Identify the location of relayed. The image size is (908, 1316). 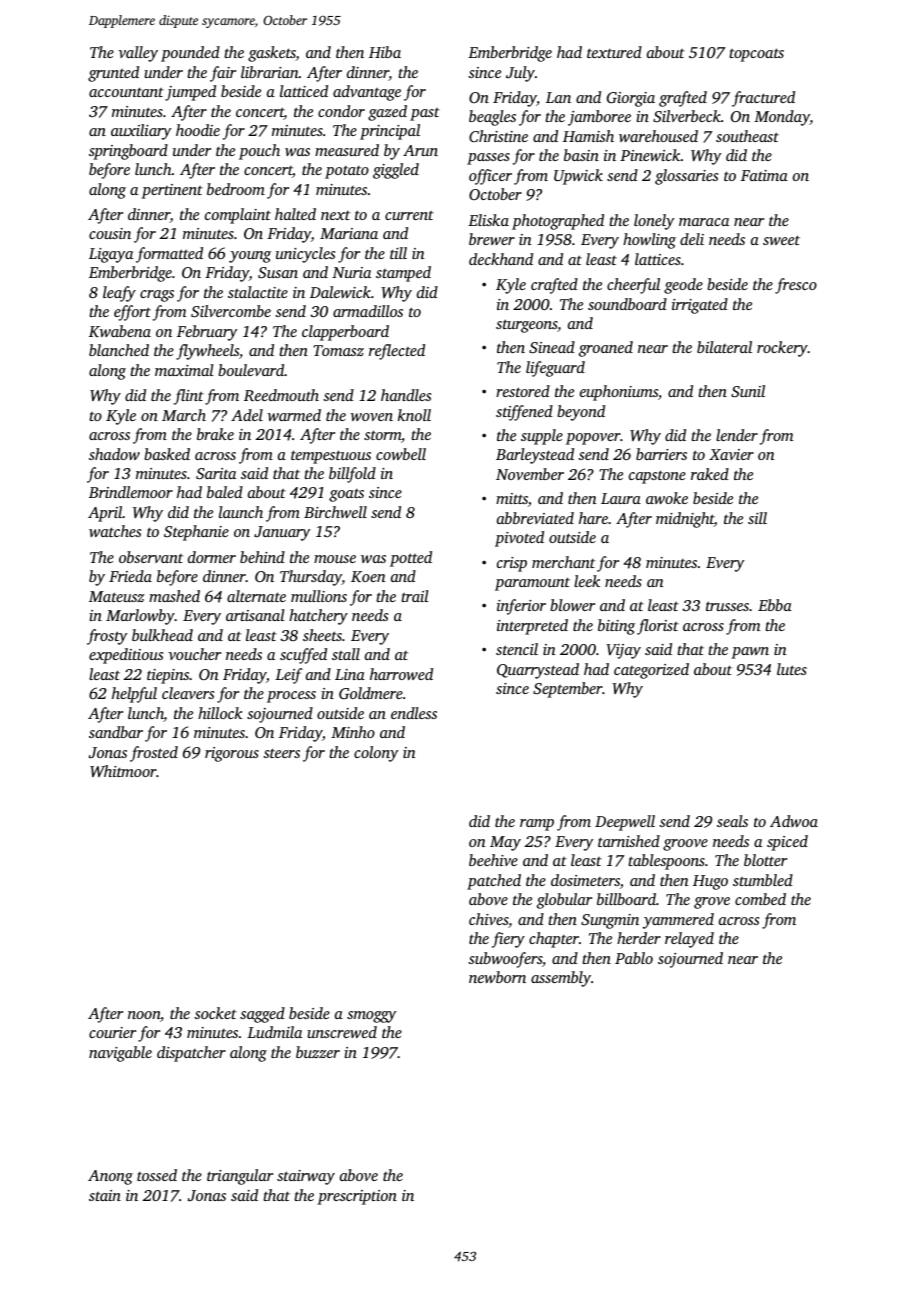
(689, 940).
